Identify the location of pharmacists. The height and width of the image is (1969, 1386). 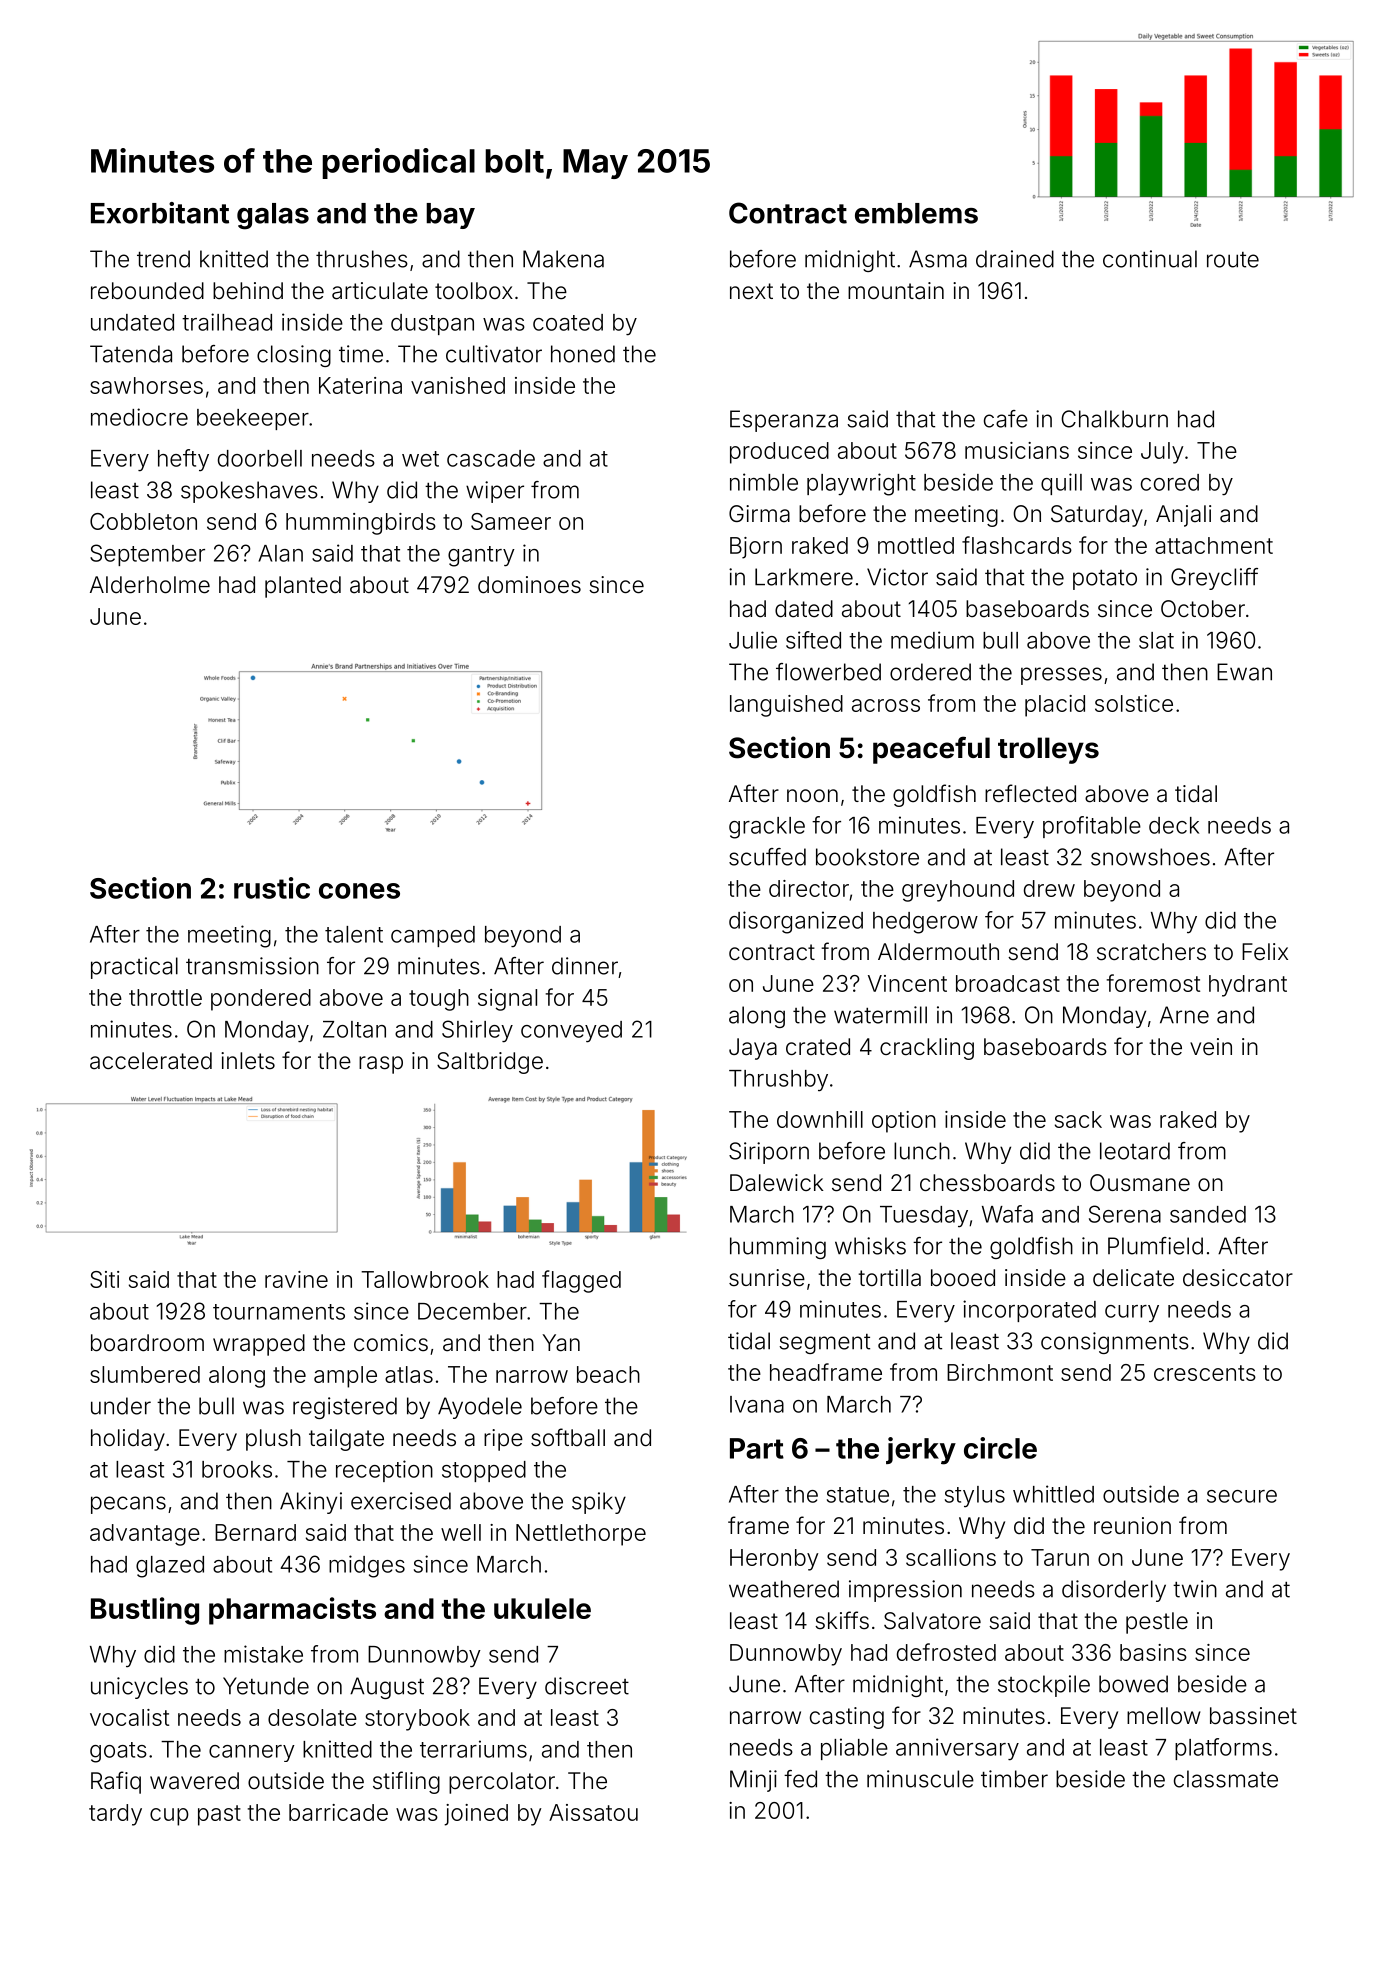
(292, 1611).
